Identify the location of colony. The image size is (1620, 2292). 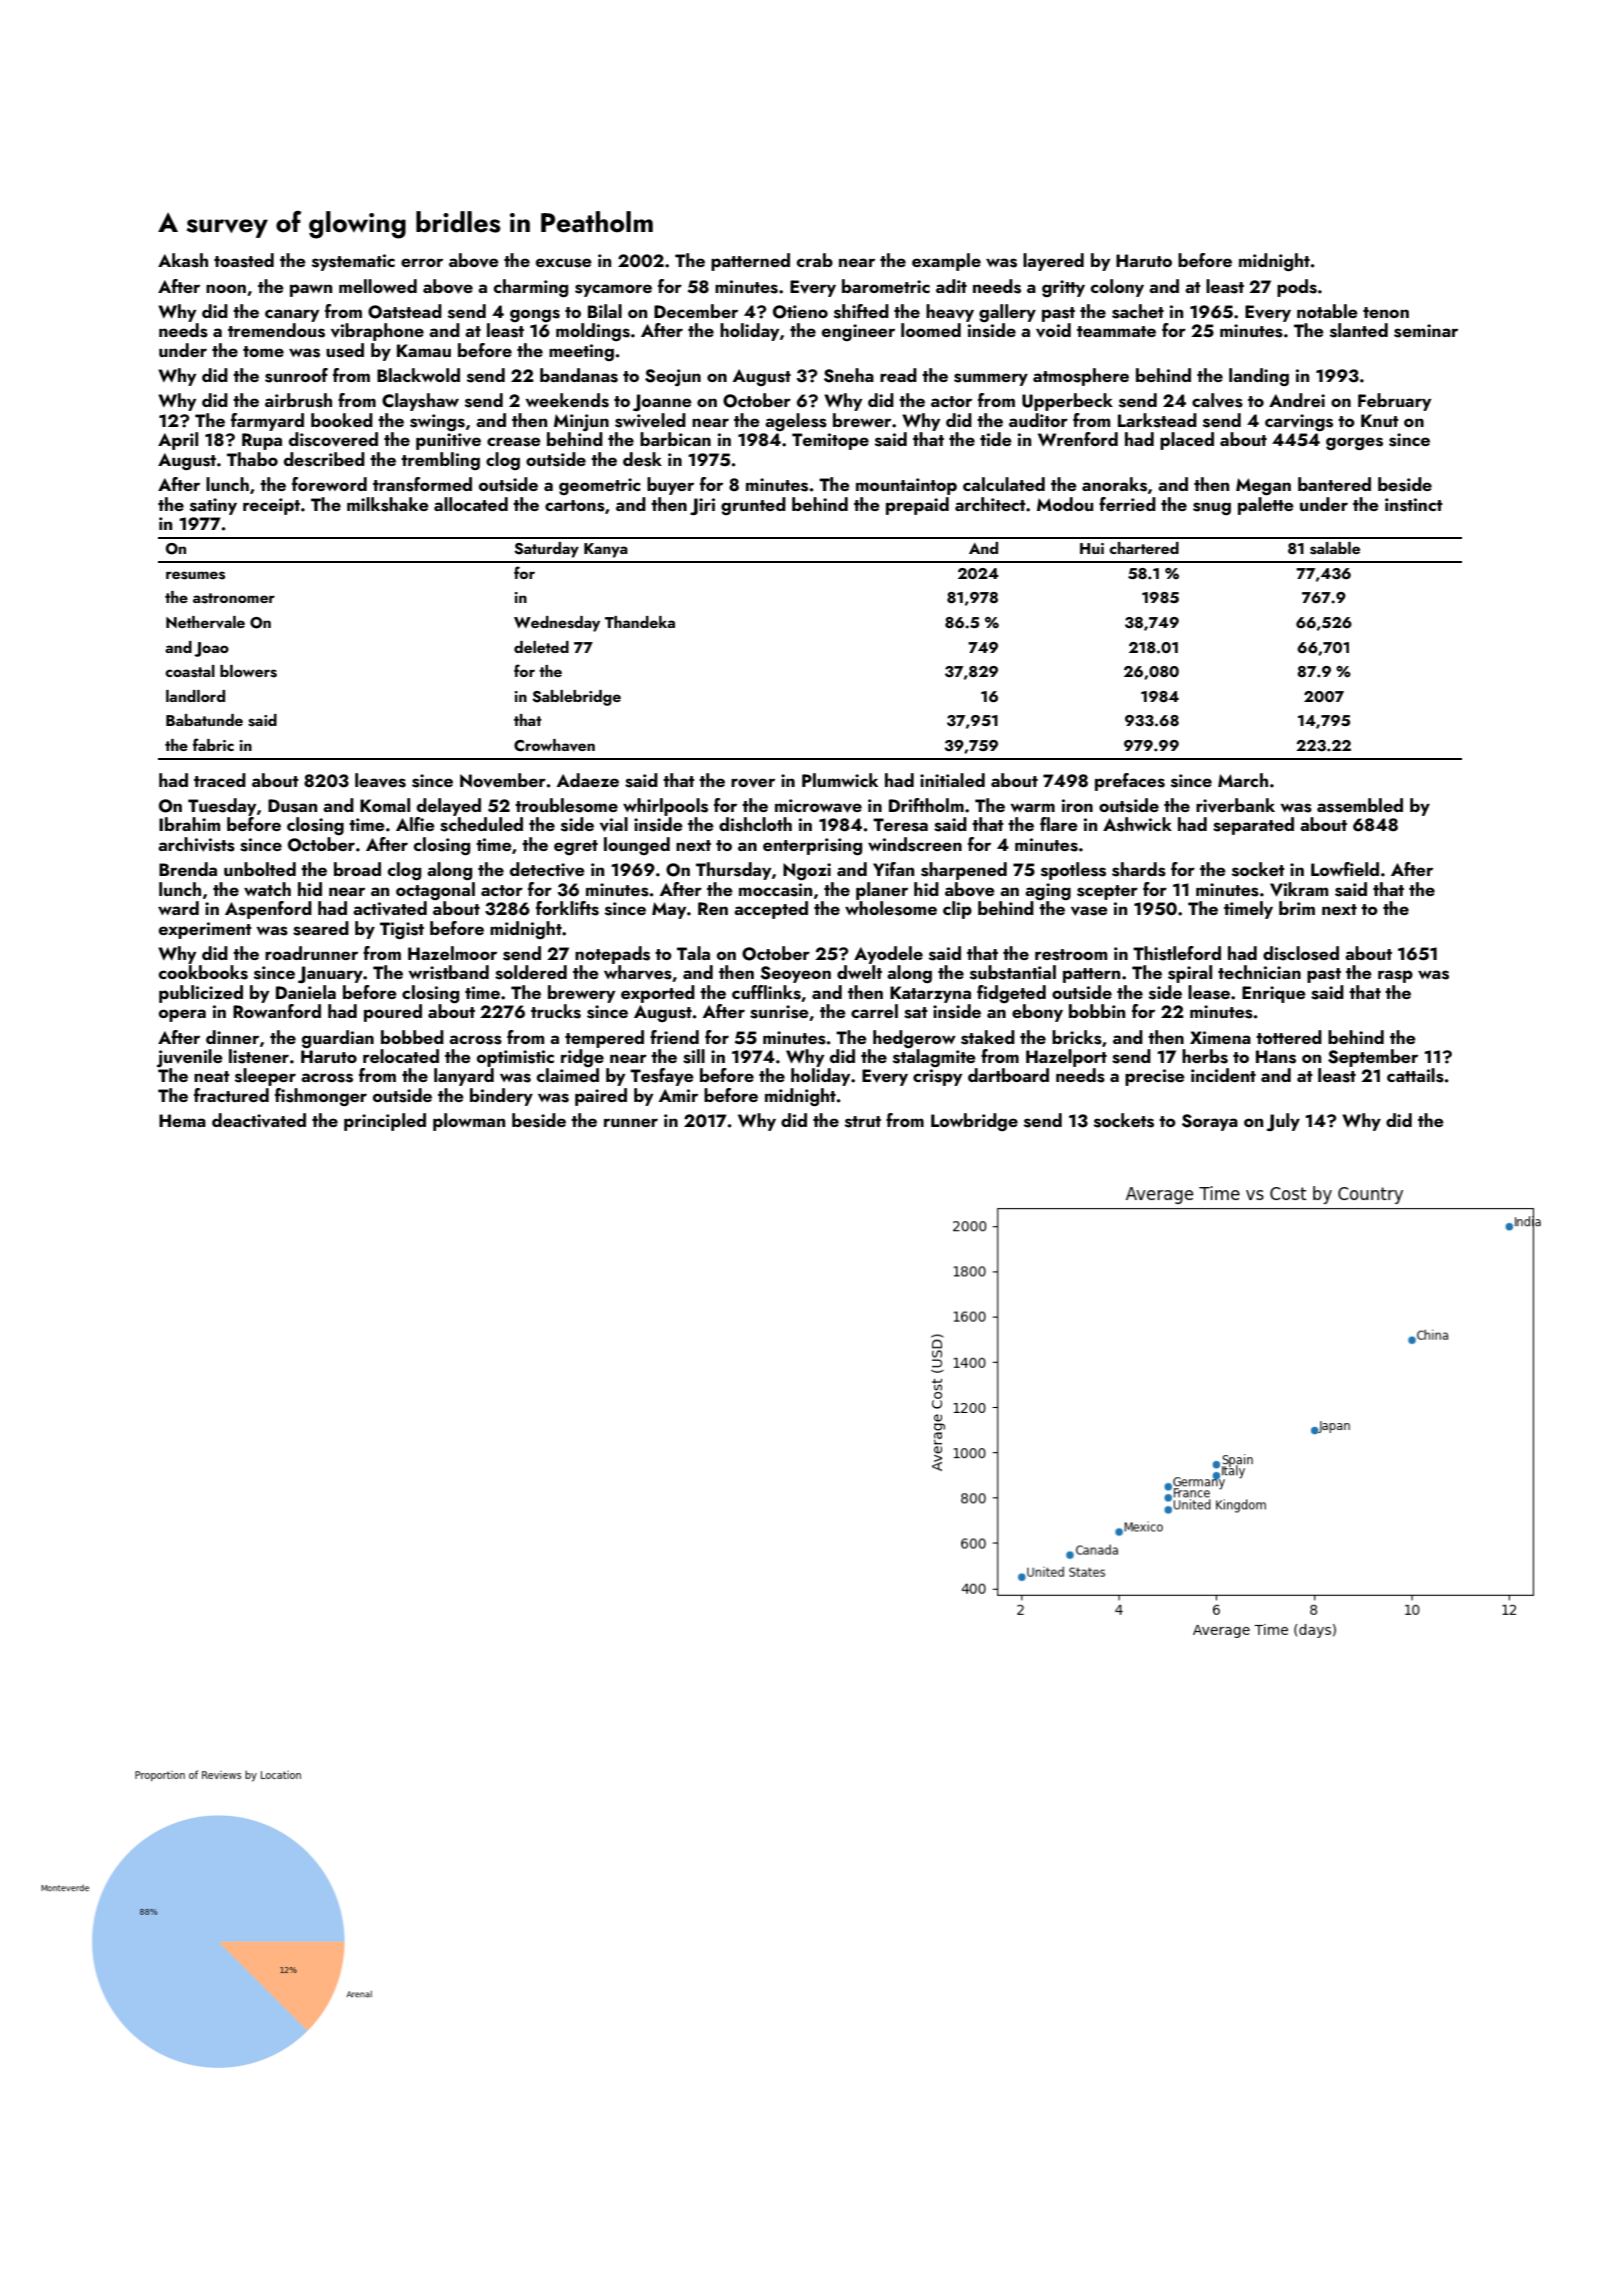
(1117, 288).
